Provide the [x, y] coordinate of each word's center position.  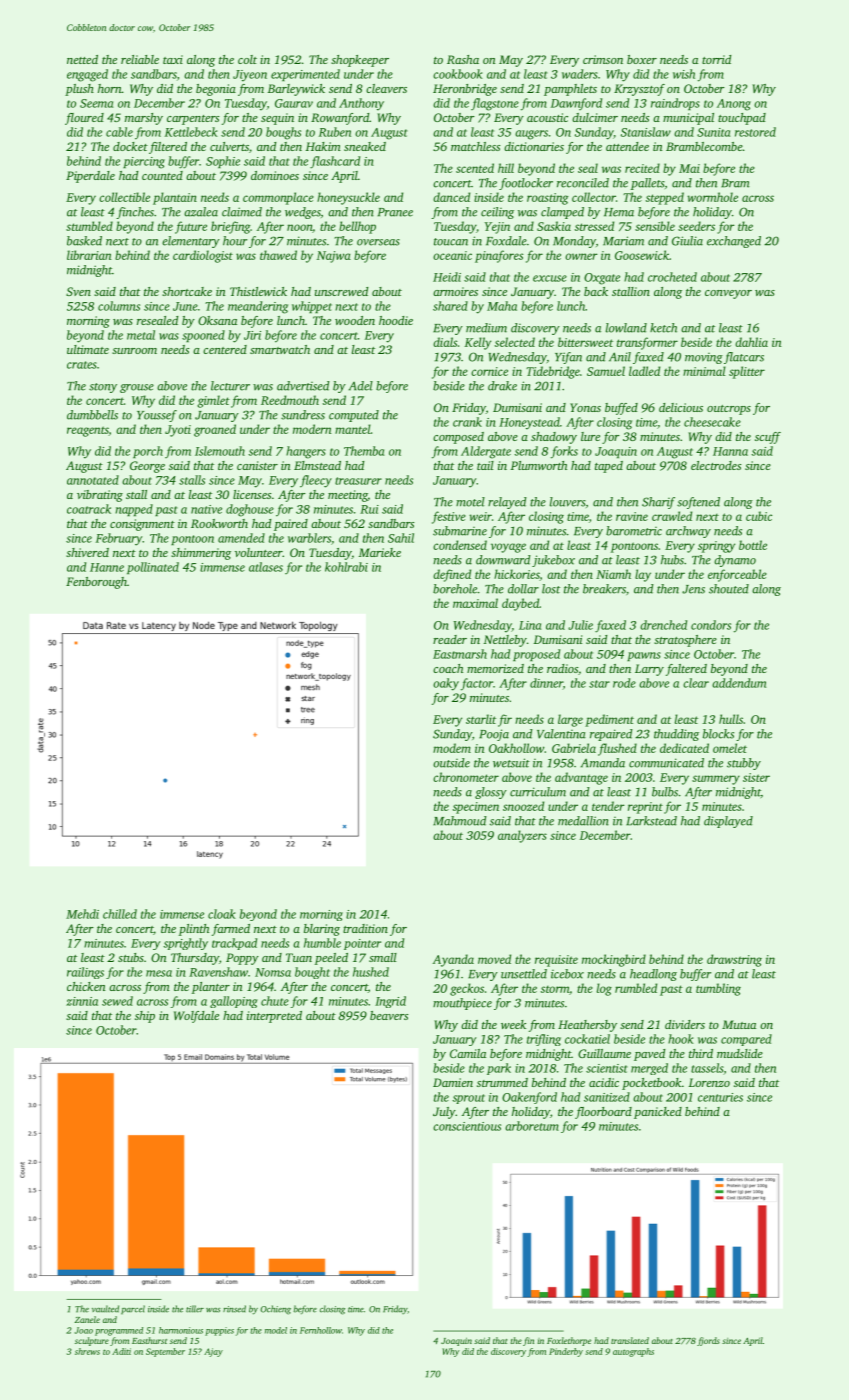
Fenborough [96, 583]
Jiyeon [250, 76]
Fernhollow [321, 1330]
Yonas [585, 407]
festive [449, 517]
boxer [642, 59]
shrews [87, 1351]
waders [580, 74]
